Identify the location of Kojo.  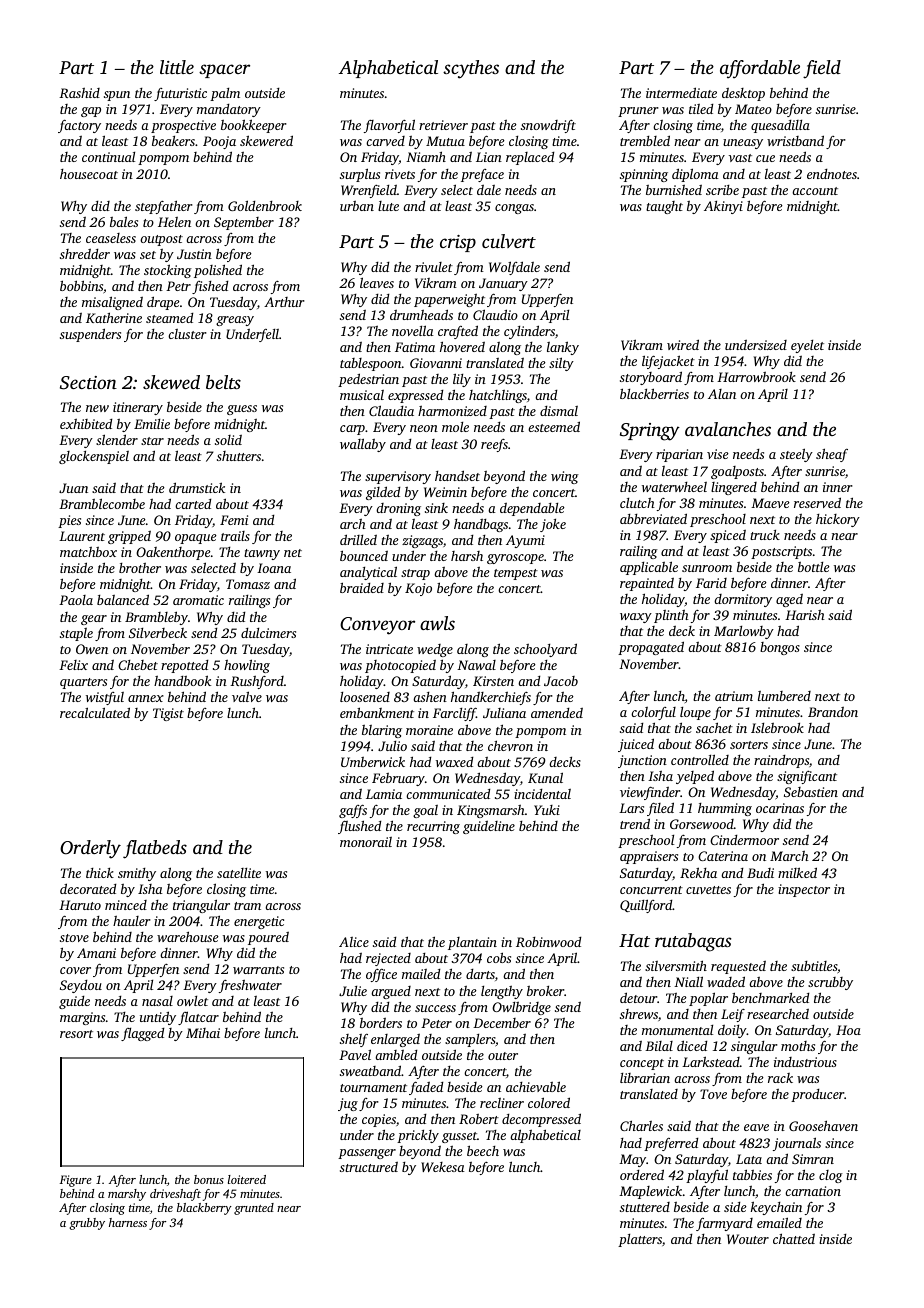
(418, 589).
